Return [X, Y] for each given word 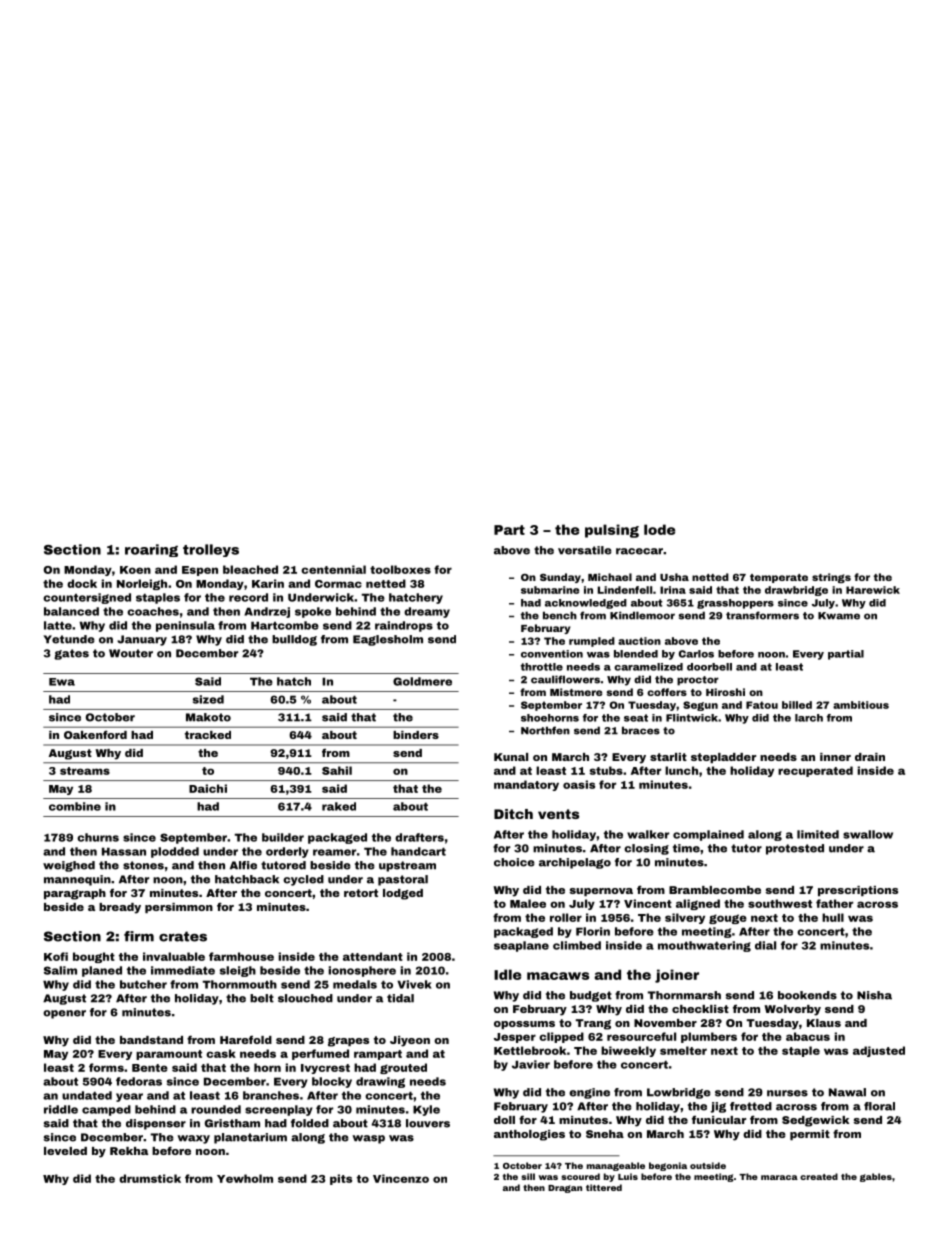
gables [876, 1177]
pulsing [612, 531]
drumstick [150, 1178]
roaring [151, 550]
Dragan [565, 1189]
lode [659, 529]
